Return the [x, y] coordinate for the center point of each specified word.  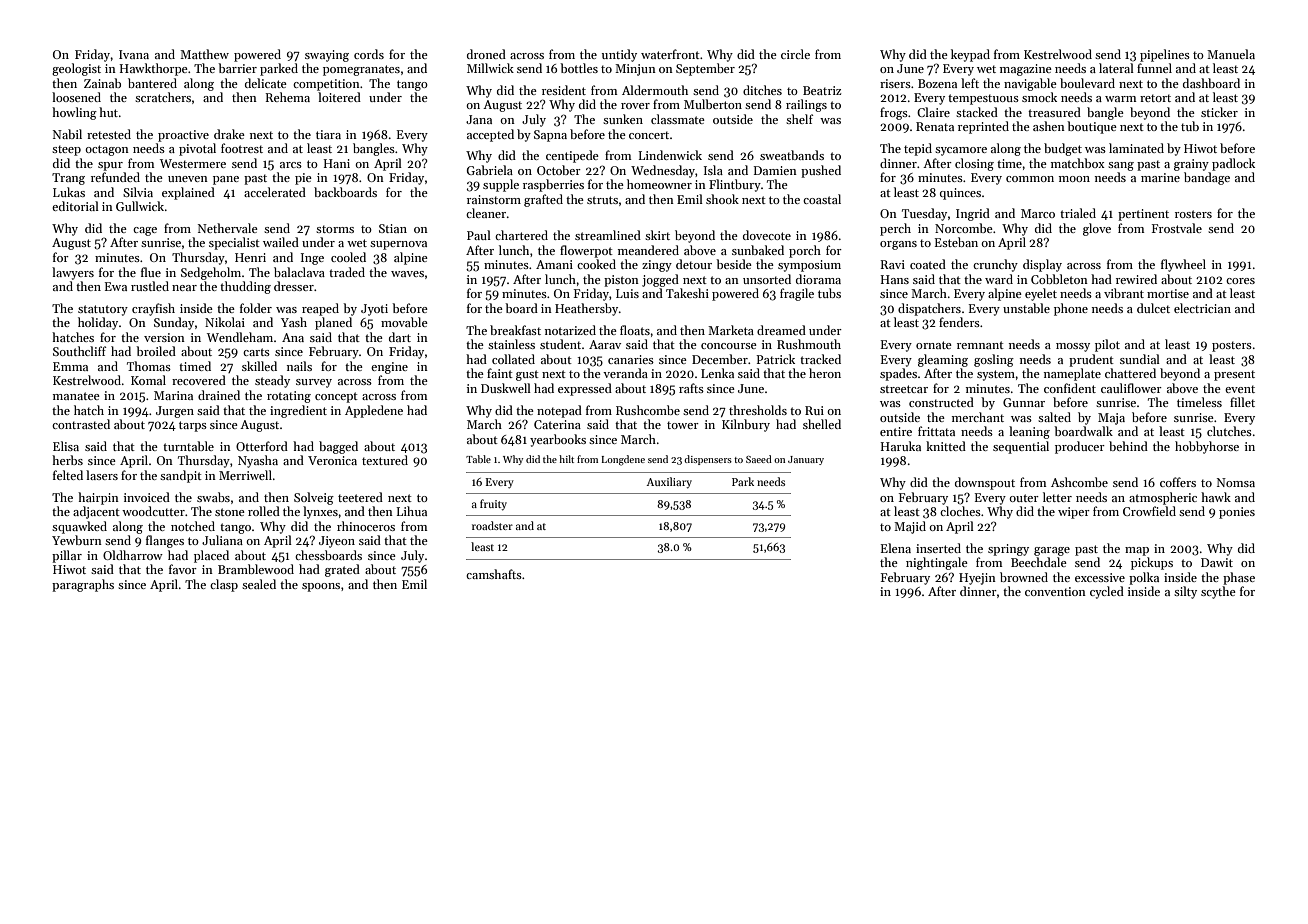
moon [1074, 179]
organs [898, 245]
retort [1155, 98]
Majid [910, 527]
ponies [1237, 513]
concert [649, 135]
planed [333, 323]
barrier [237, 68]
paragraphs [83, 585]
